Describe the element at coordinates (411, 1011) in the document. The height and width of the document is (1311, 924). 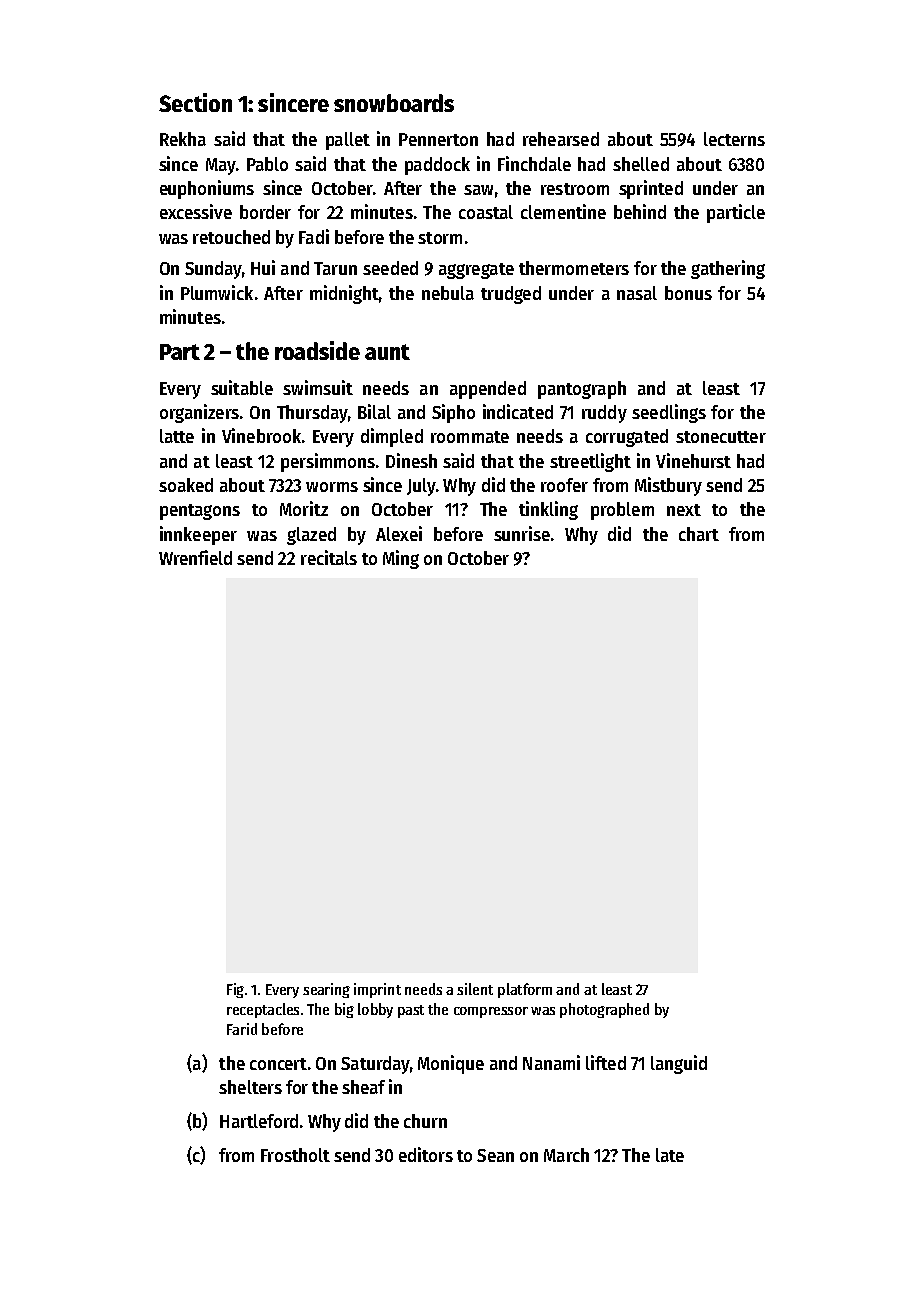
I see `past` at that location.
